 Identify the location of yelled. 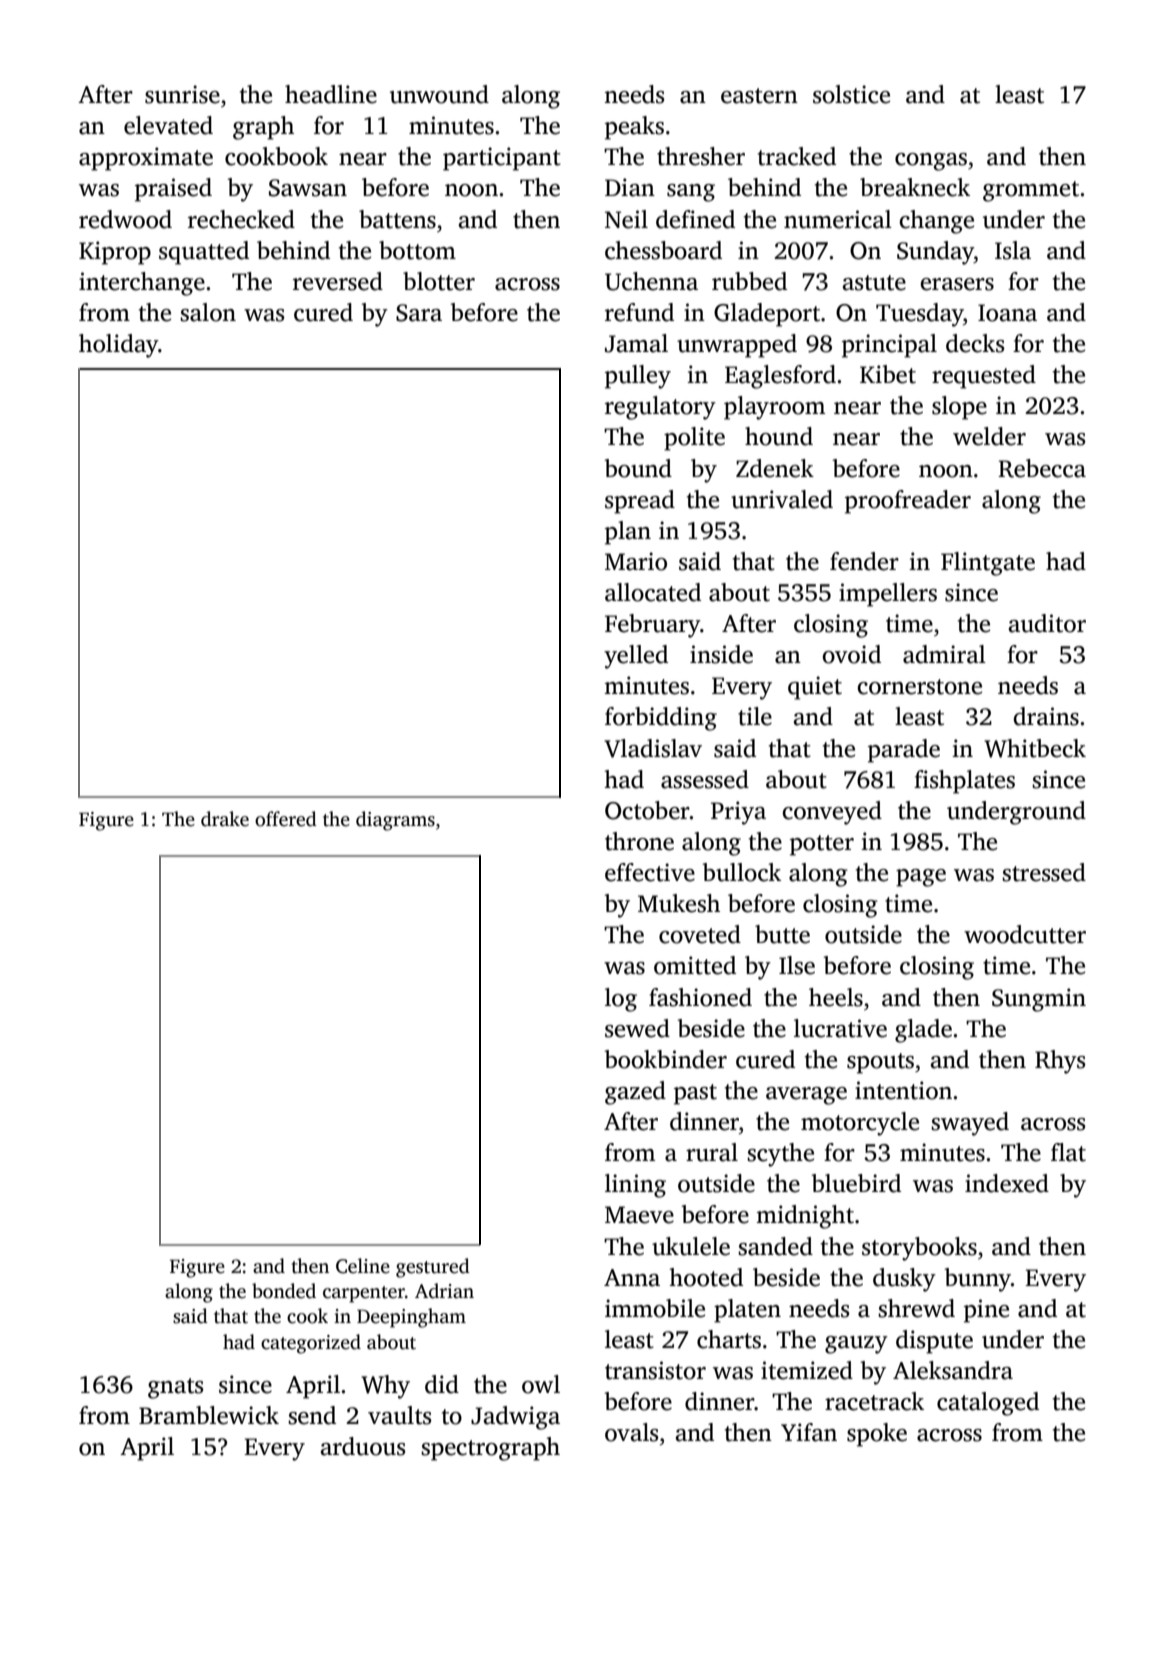
(636, 657).
